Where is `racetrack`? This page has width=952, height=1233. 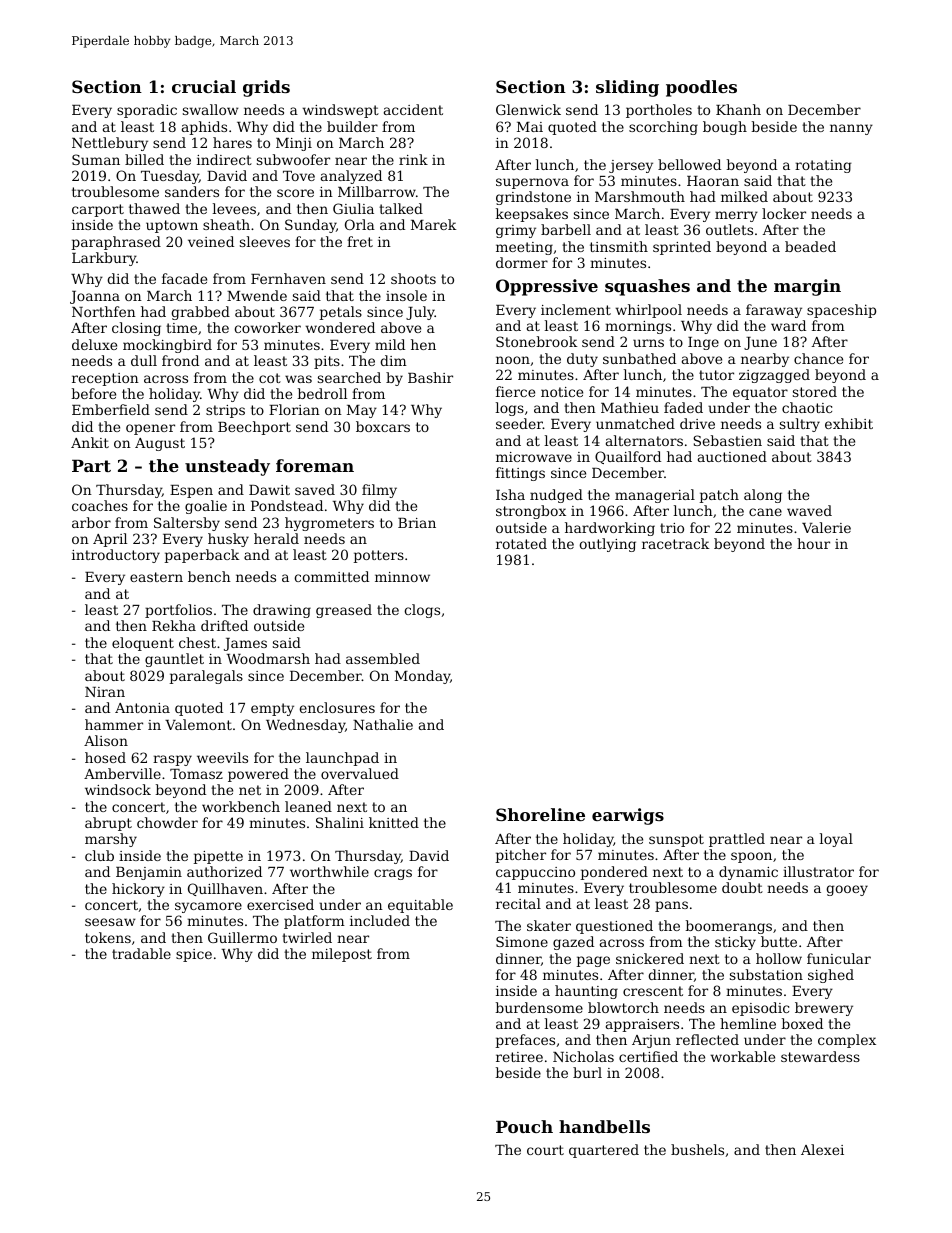 racetrack is located at coordinates (675, 543).
